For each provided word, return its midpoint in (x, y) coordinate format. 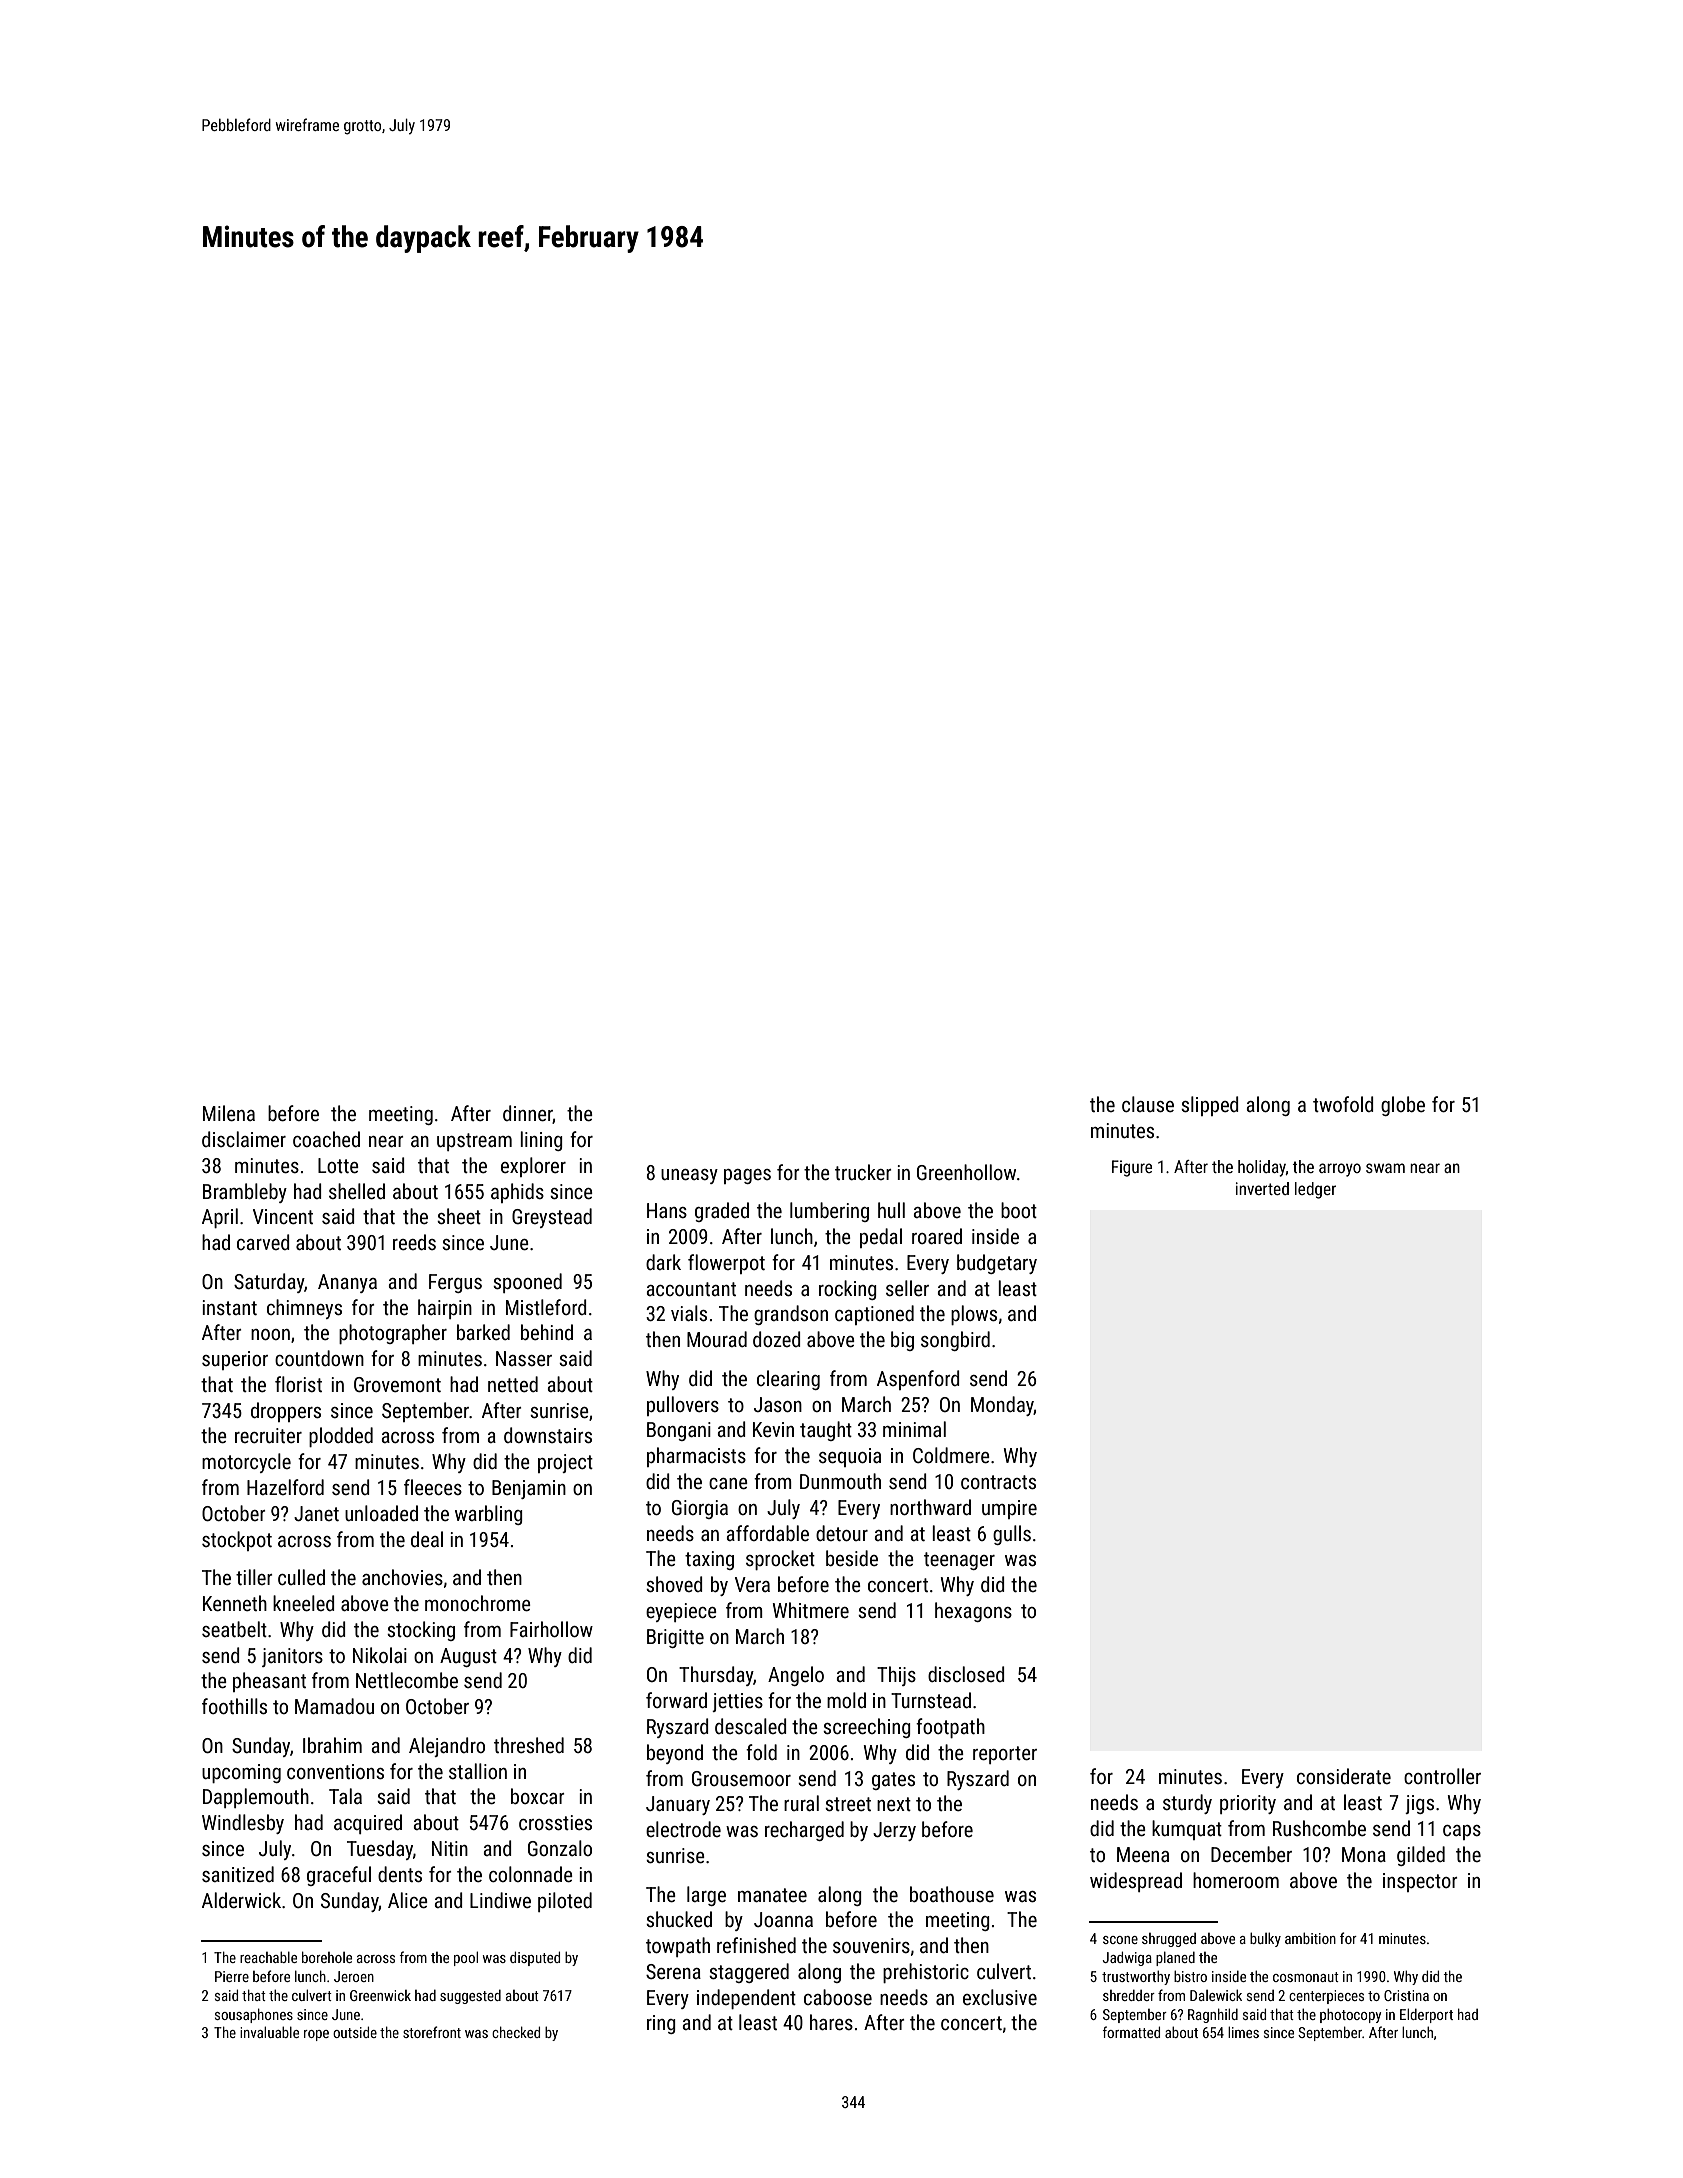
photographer (393, 1334)
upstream (474, 1142)
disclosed (966, 1674)
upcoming (241, 1773)
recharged (804, 1831)
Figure (1132, 1168)
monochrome (478, 1603)
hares (831, 2022)
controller (1442, 1776)
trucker (863, 1172)
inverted (1262, 1188)
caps (1462, 1832)
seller (907, 1288)
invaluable (269, 2032)
